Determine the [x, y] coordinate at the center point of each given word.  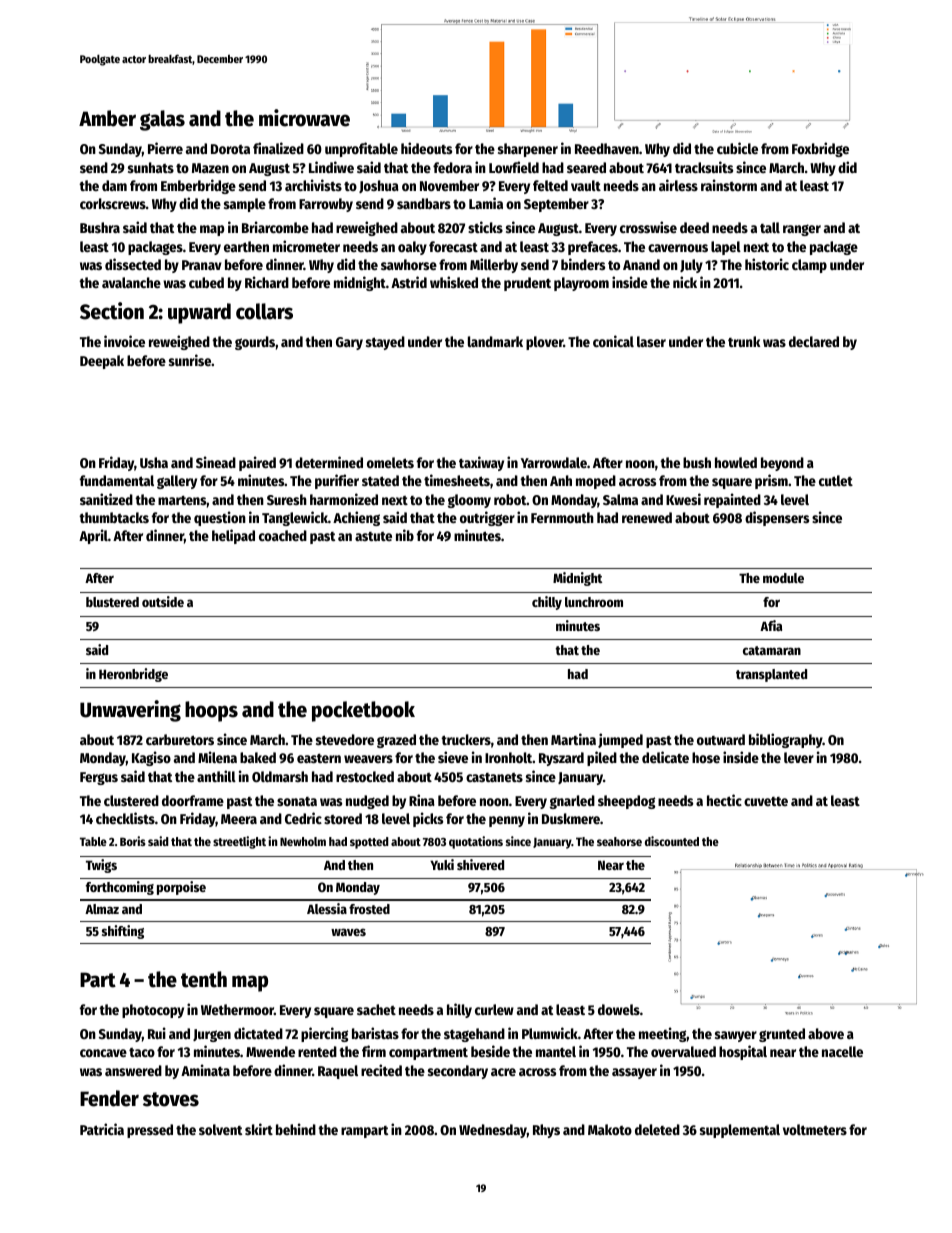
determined [329, 462]
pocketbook [363, 711]
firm [374, 1051]
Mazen [210, 168]
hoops [211, 711]
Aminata [205, 1070]
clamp [809, 266]
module [783, 578]
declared [814, 341]
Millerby [494, 265]
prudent [527, 284]
